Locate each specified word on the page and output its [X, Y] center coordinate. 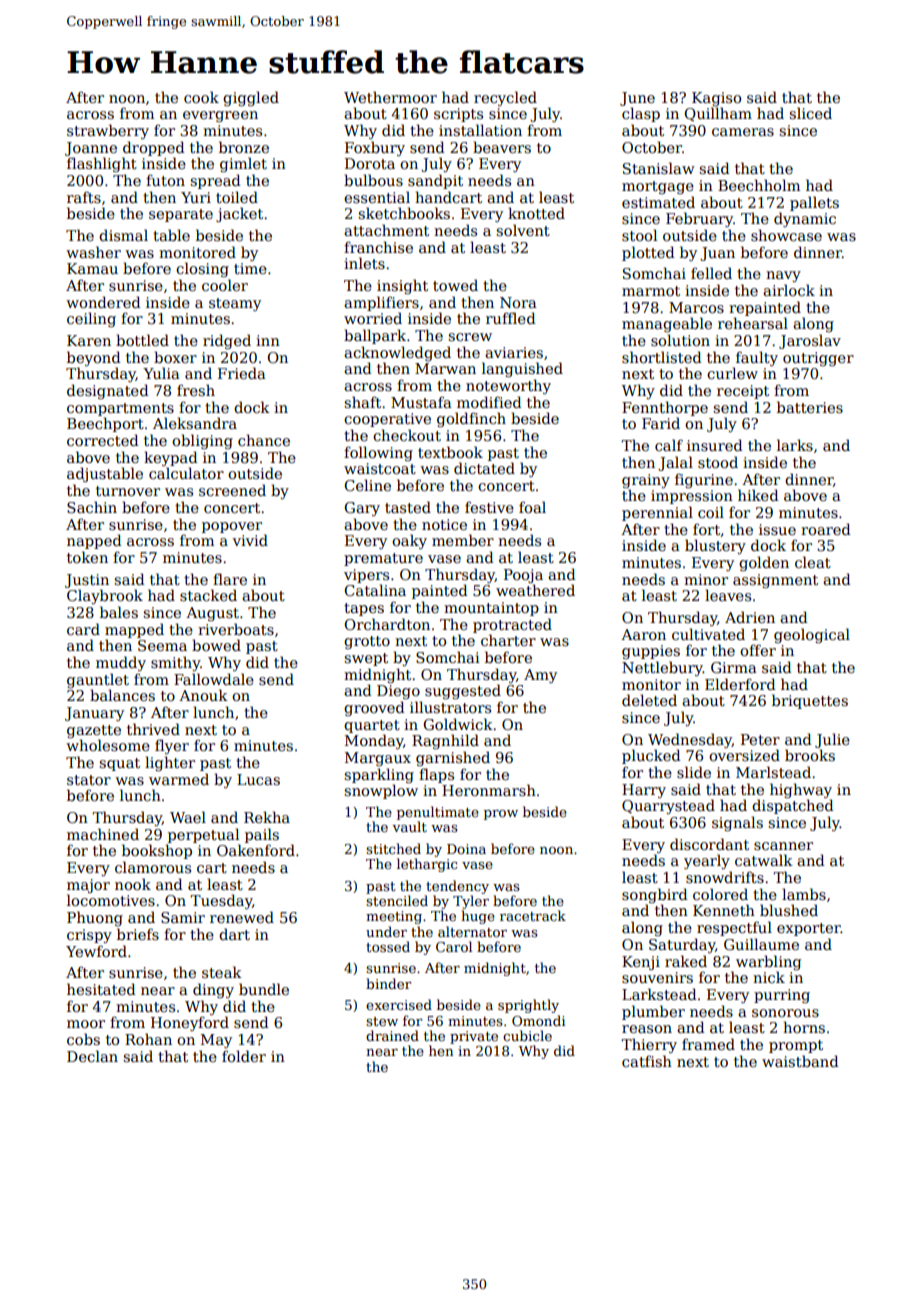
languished [522, 369]
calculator [186, 473]
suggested [463, 691]
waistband [800, 1061]
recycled [505, 98]
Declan [92, 1056]
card [83, 629]
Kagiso [716, 99]
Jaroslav [810, 341]
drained [392, 1035]
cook [201, 97]
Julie [832, 740]
